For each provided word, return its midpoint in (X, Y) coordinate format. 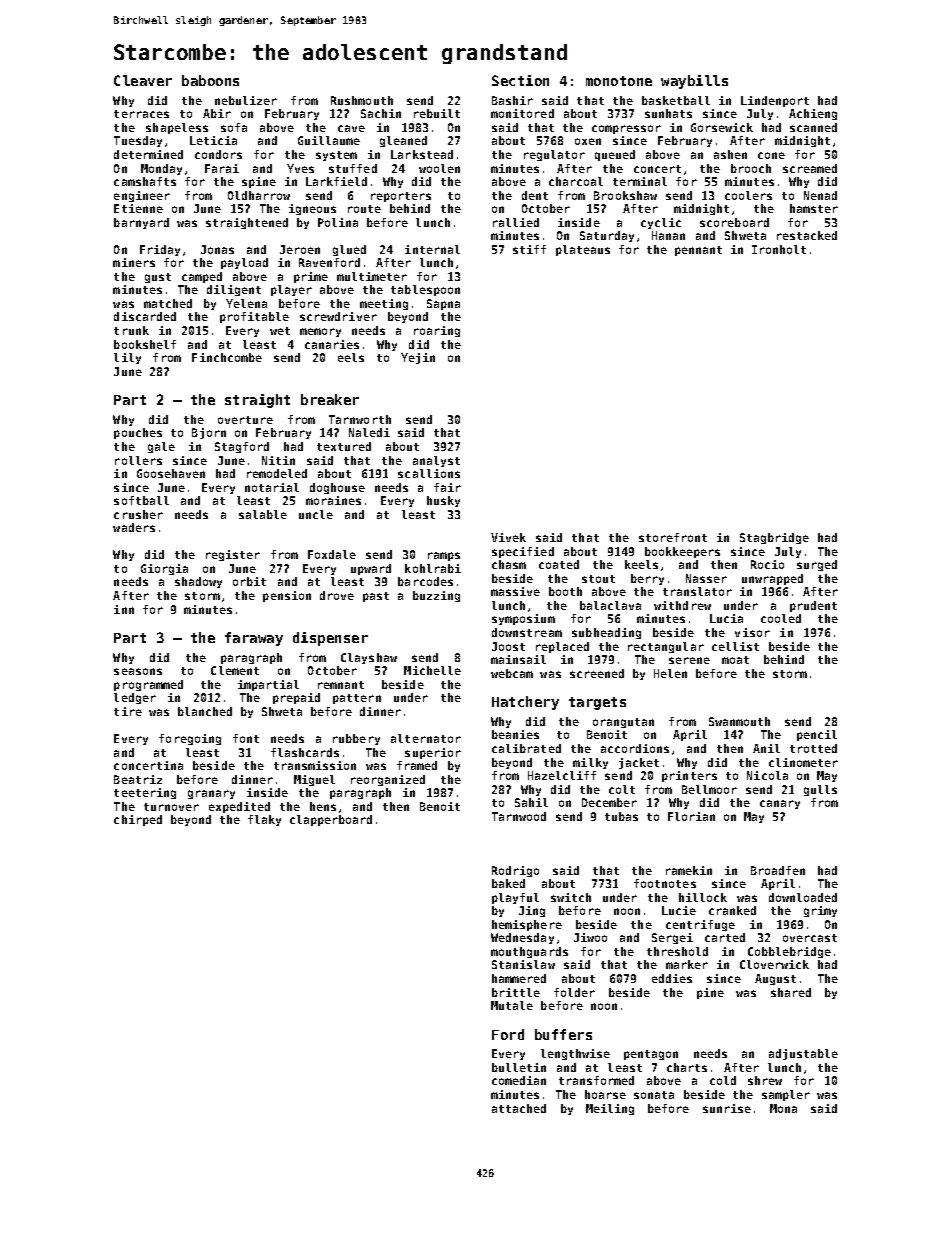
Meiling (610, 1109)
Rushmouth (362, 100)
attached (519, 1108)
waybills (694, 82)
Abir (217, 113)
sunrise (727, 1108)
